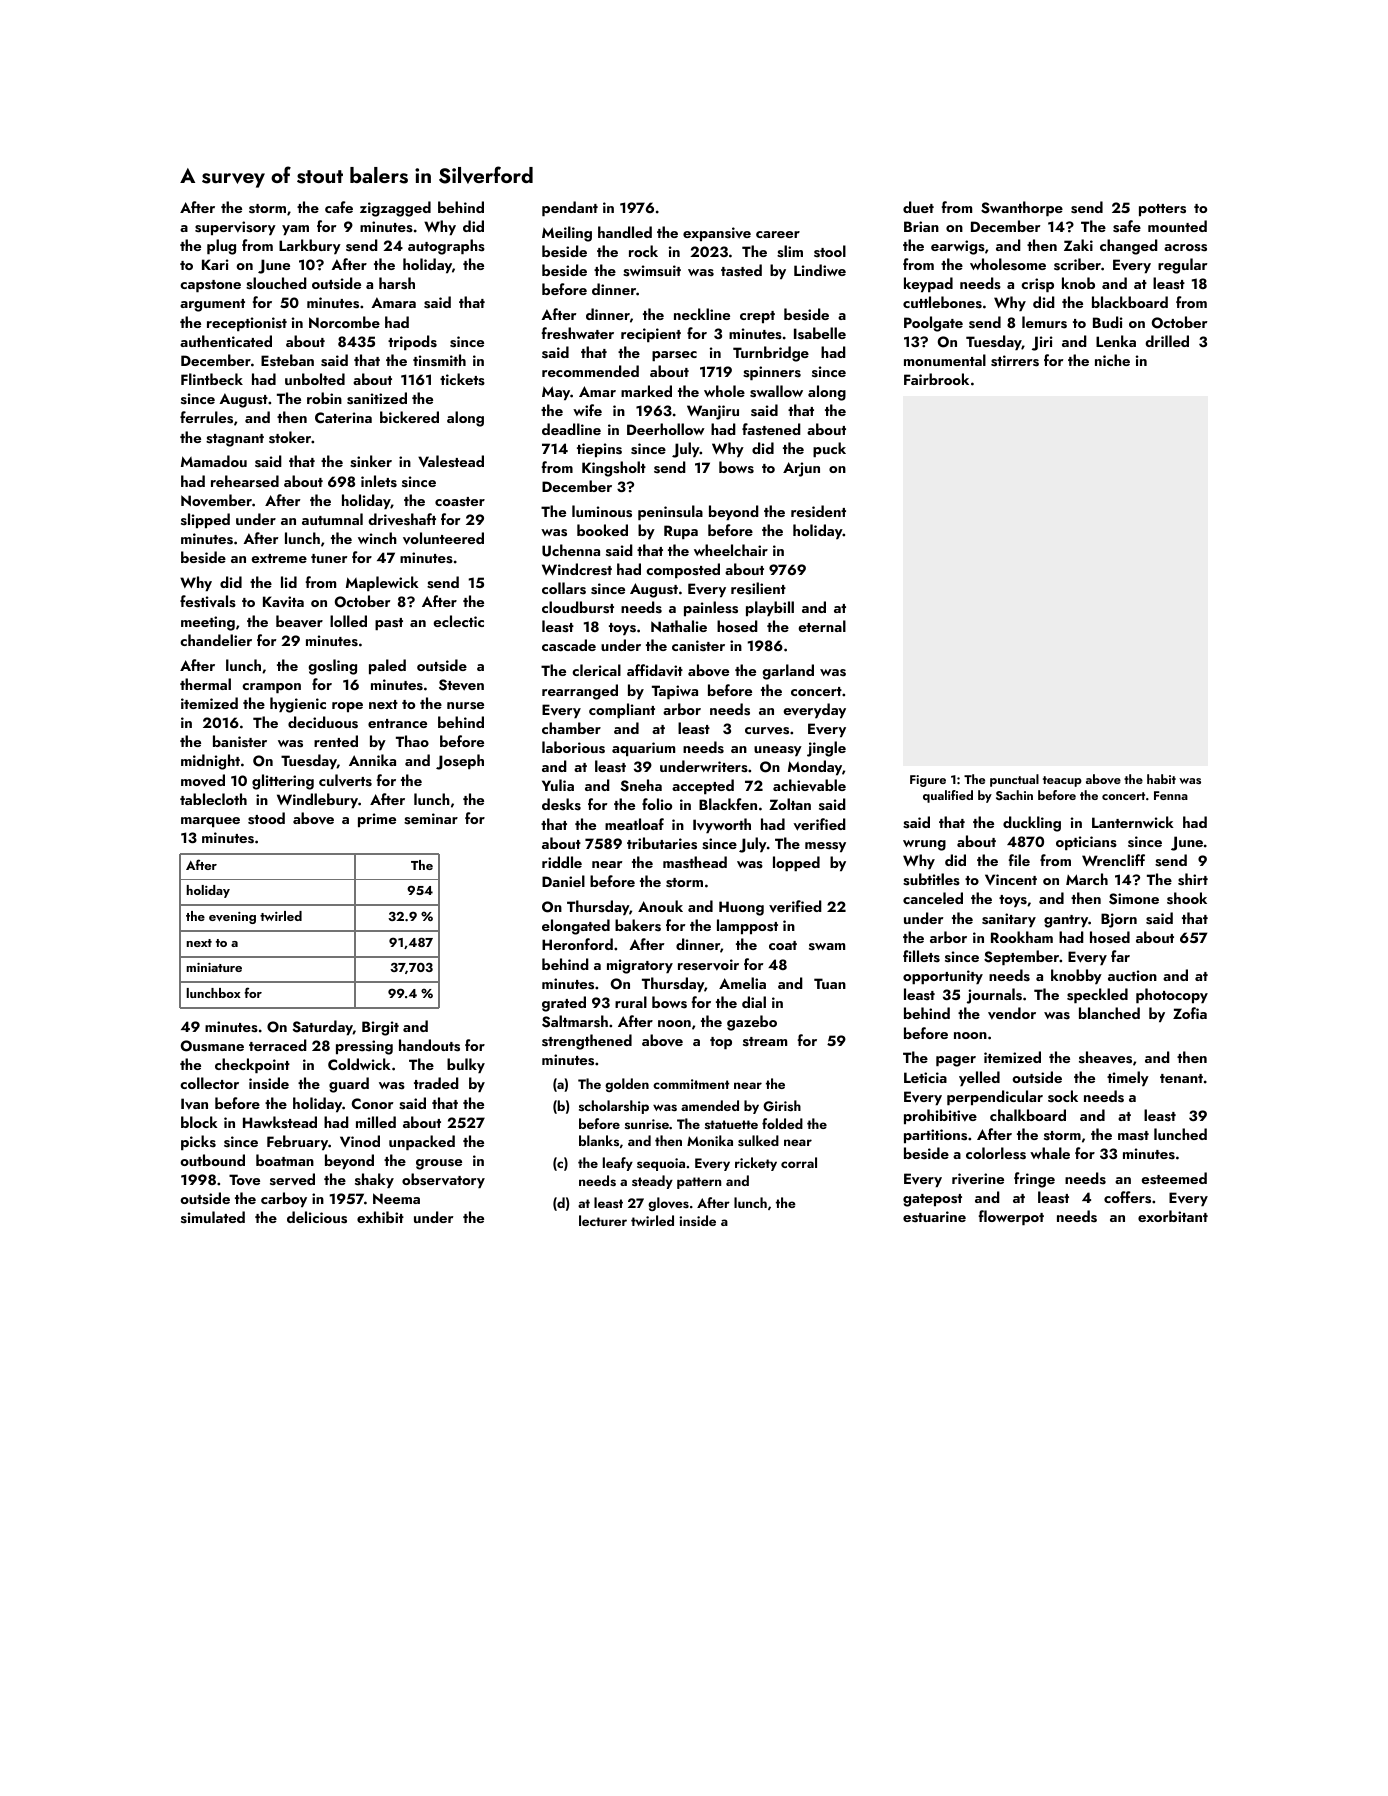 This page has height=1796, width=1388. Describe the element at coordinates (299, 621) in the page. I see `beaver` at that location.
